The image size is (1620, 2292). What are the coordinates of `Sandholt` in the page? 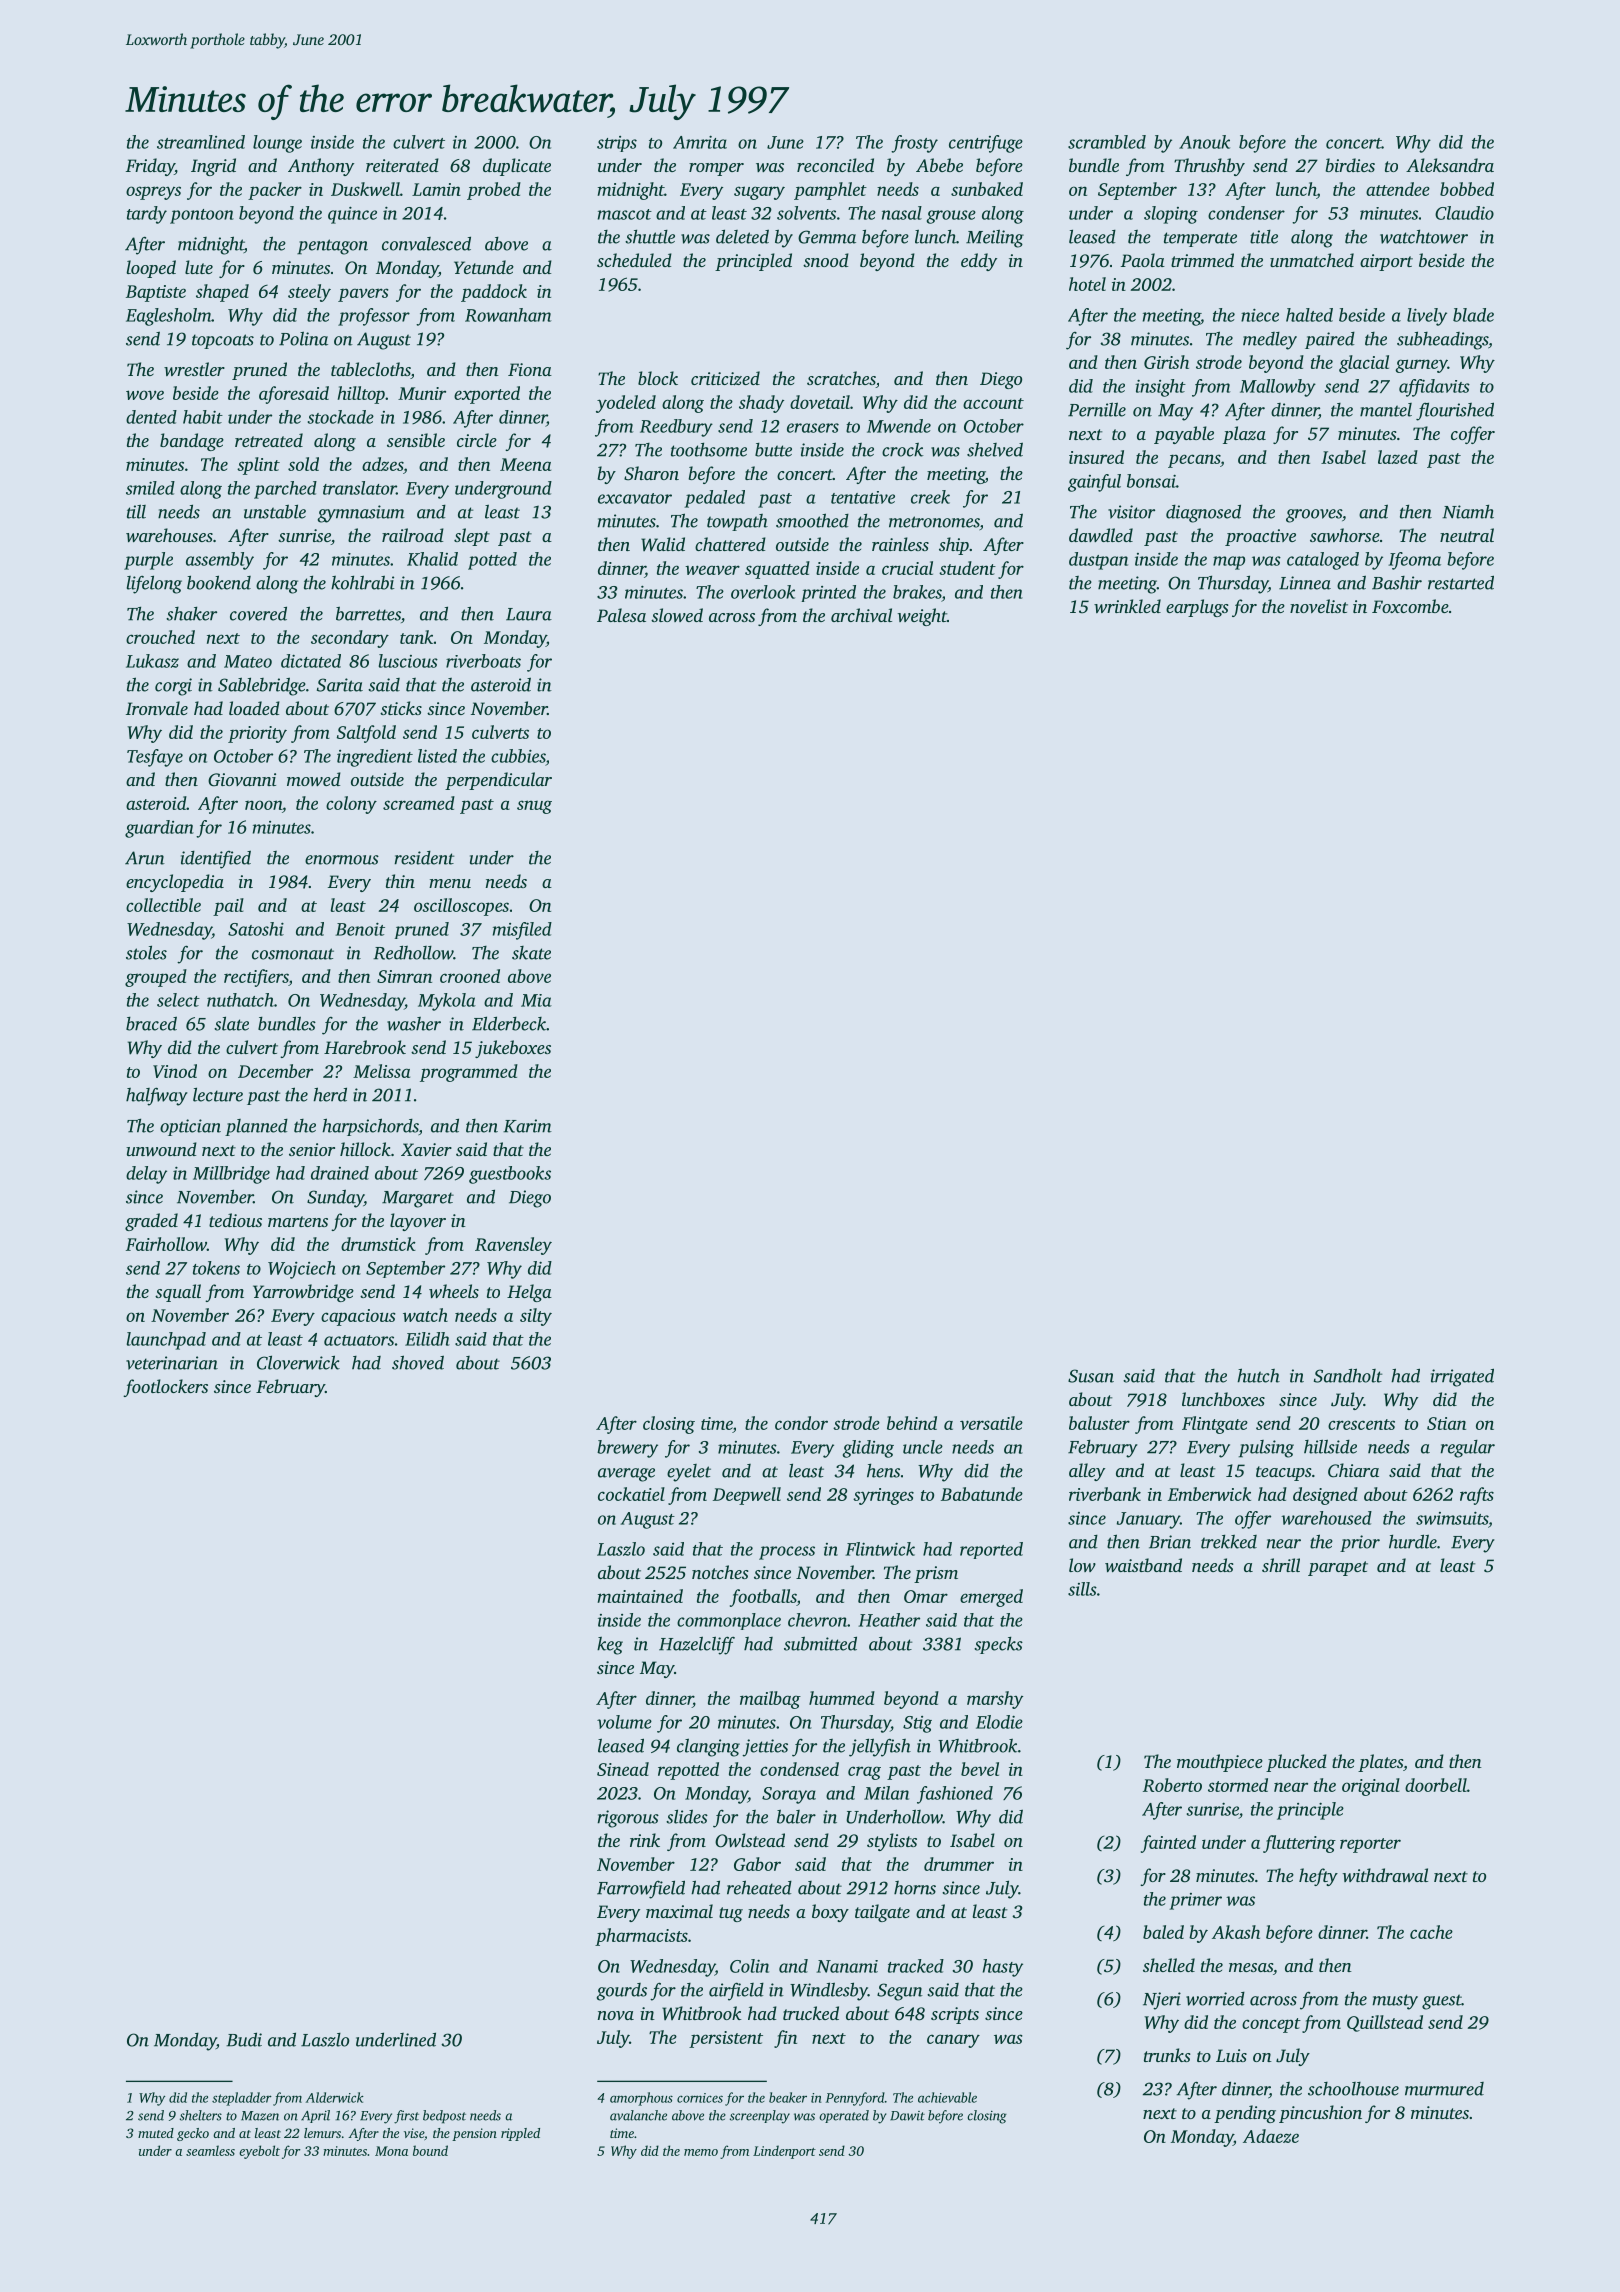 It's located at (1348, 1375).
